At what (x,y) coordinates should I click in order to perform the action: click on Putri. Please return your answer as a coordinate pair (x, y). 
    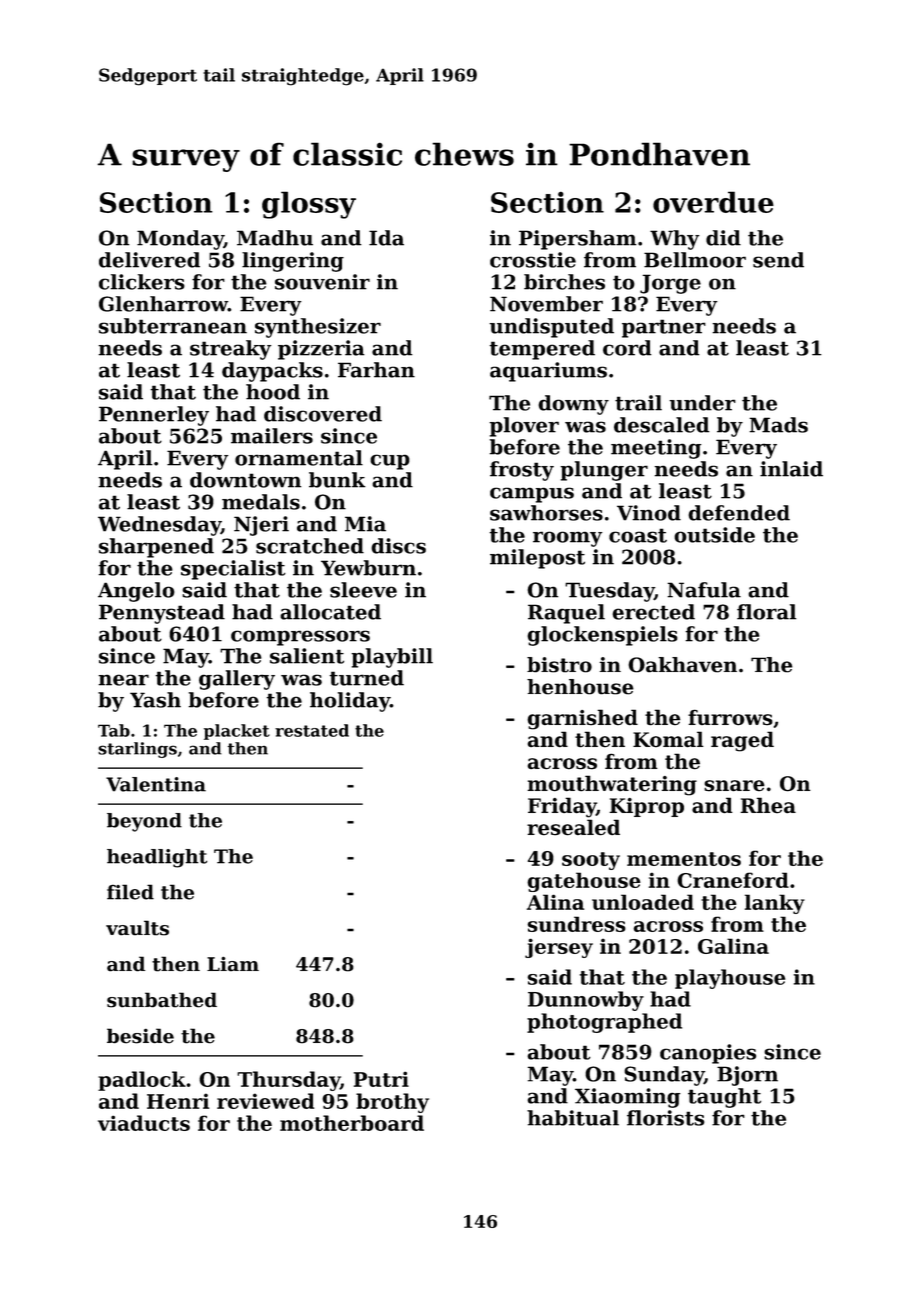
    Looking at the image, I should click on (381, 1079).
